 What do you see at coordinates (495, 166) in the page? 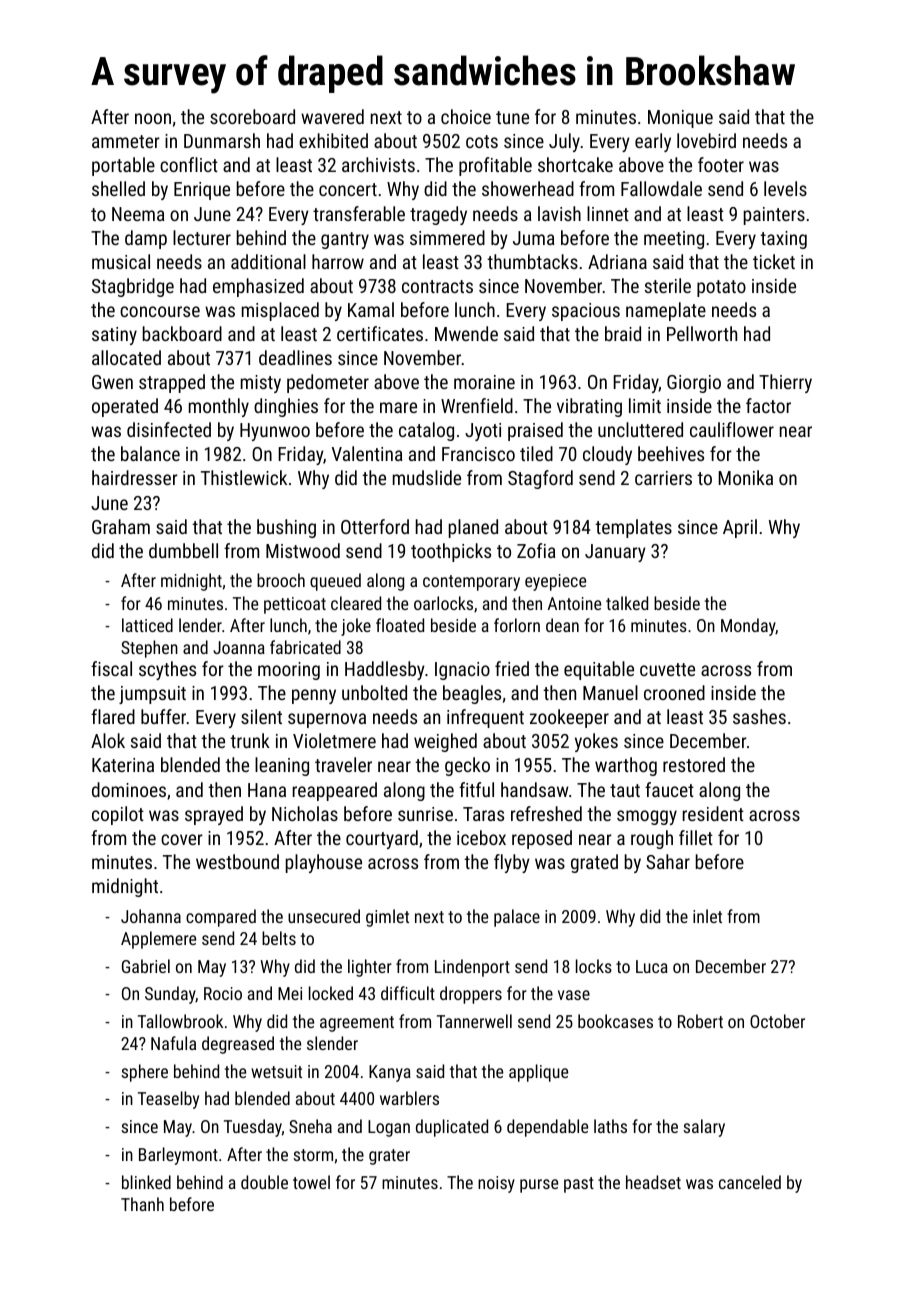
I see `profitable` at bounding box center [495, 166].
